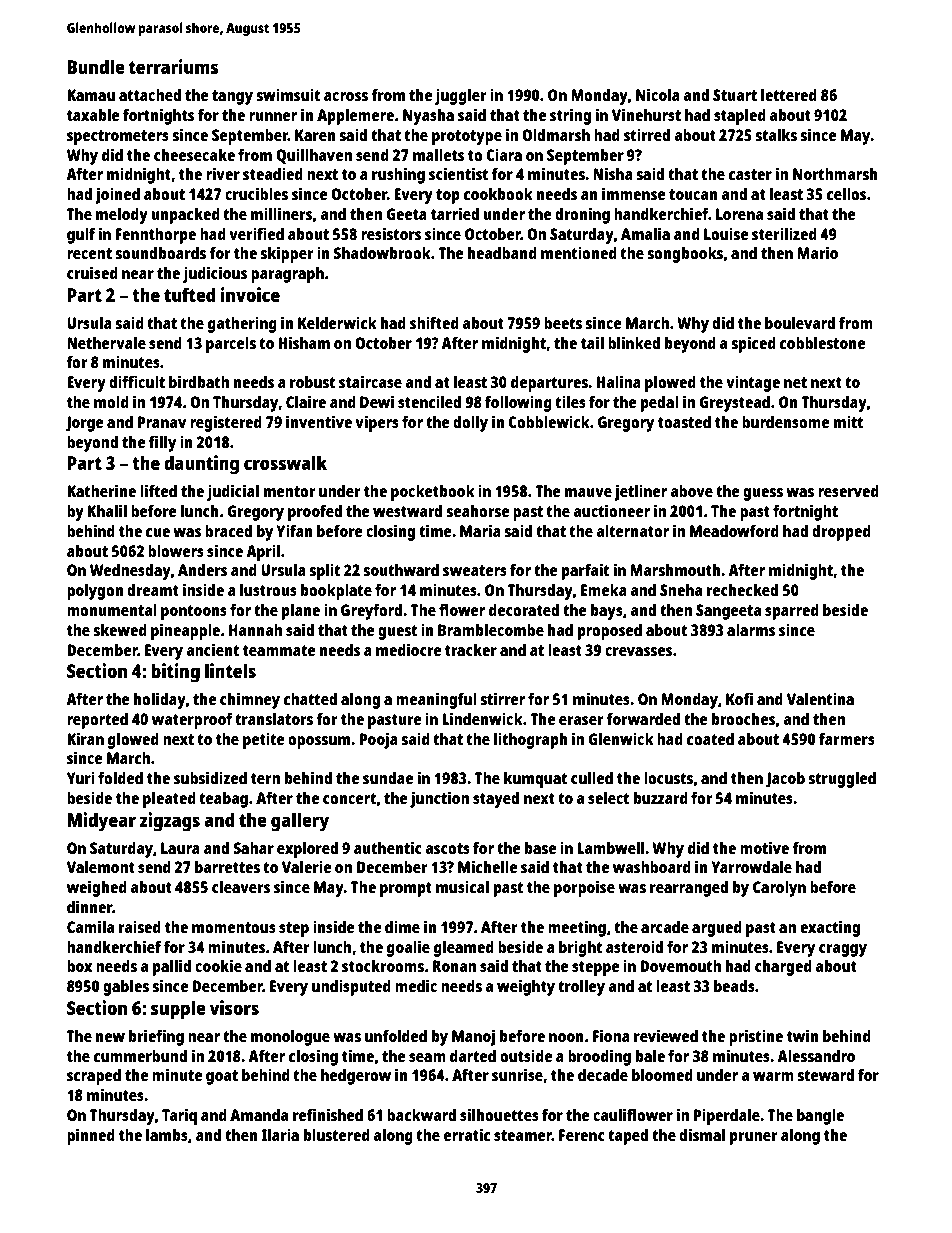 The image size is (952, 1233). What do you see at coordinates (91, 1136) in the image?
I see `pinned` at bounding box center [91, 1136].
